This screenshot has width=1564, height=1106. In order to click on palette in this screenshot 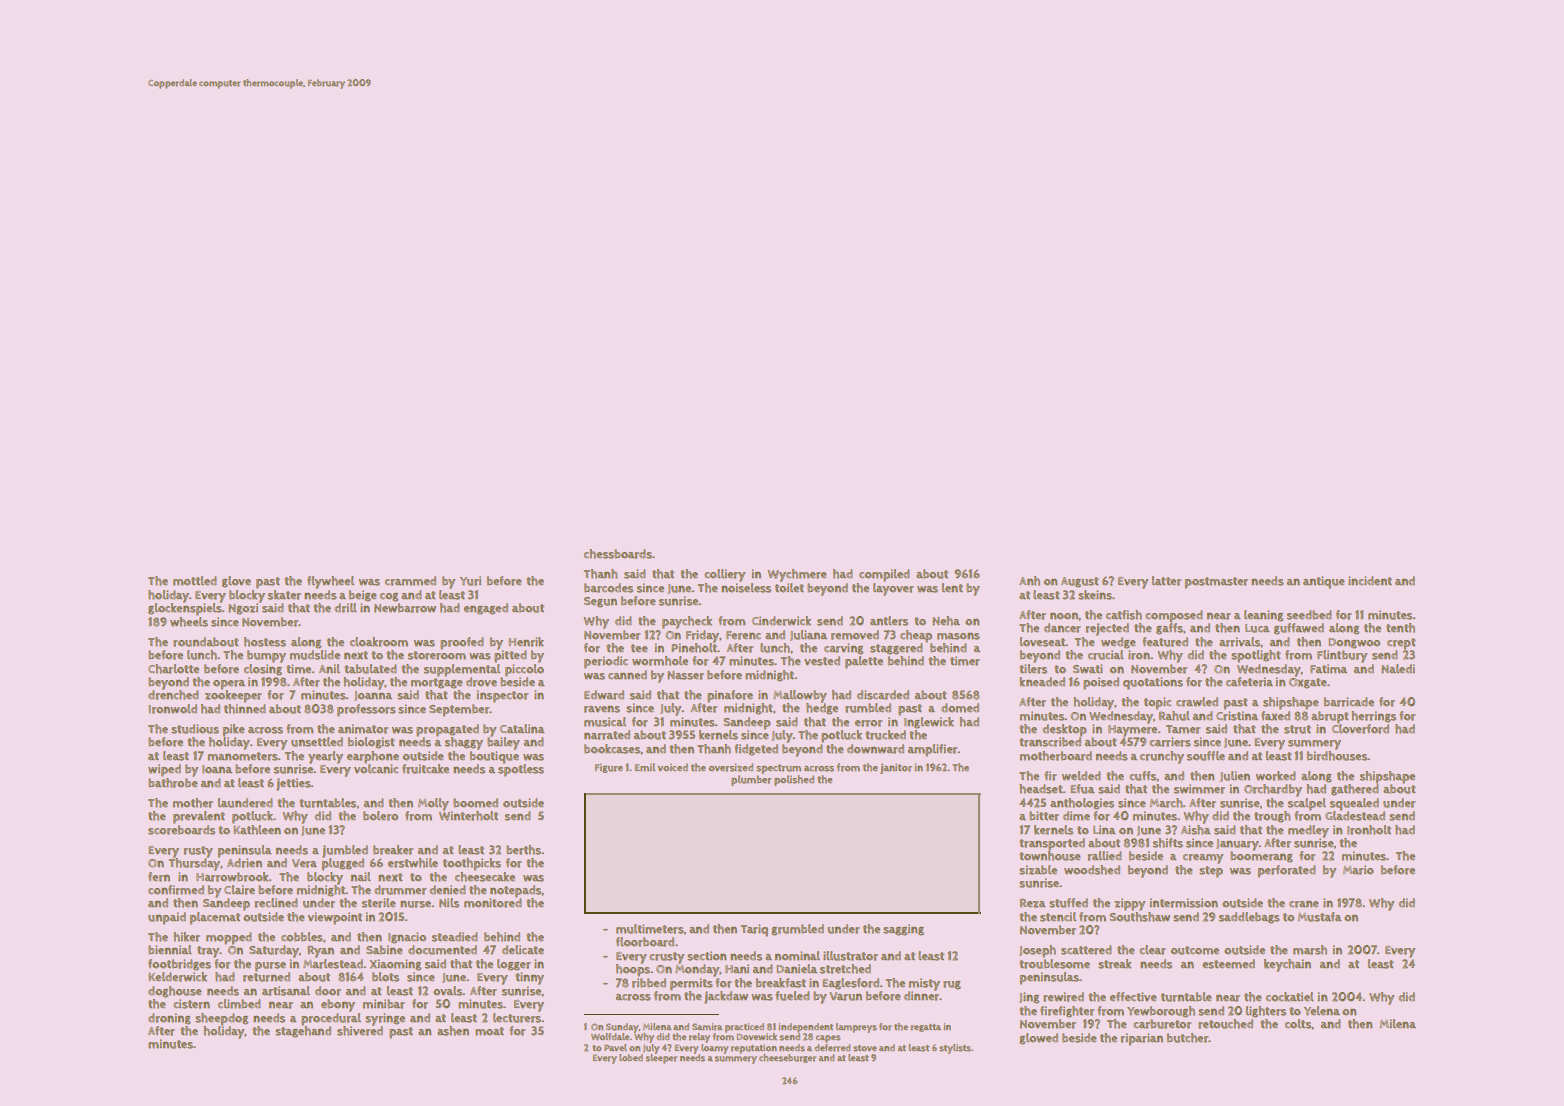, I will do `click(864, 662)`.
